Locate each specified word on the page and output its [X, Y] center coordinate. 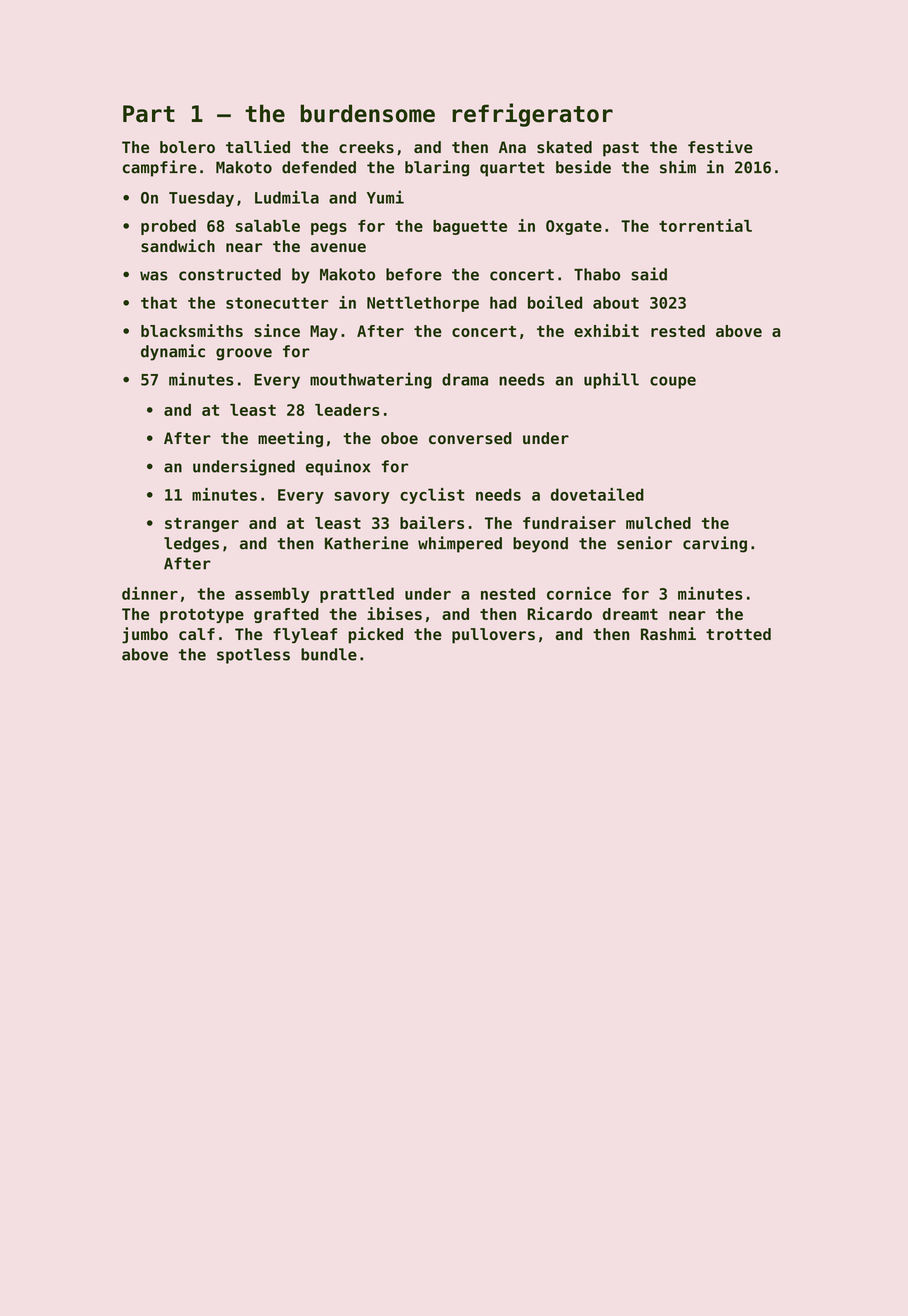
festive [720, 146]
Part [149, 114]
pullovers [493, 636]
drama [465, 379]
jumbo [145, 635]
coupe [673, 382]
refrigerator [532, 115]
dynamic [173, 352]
